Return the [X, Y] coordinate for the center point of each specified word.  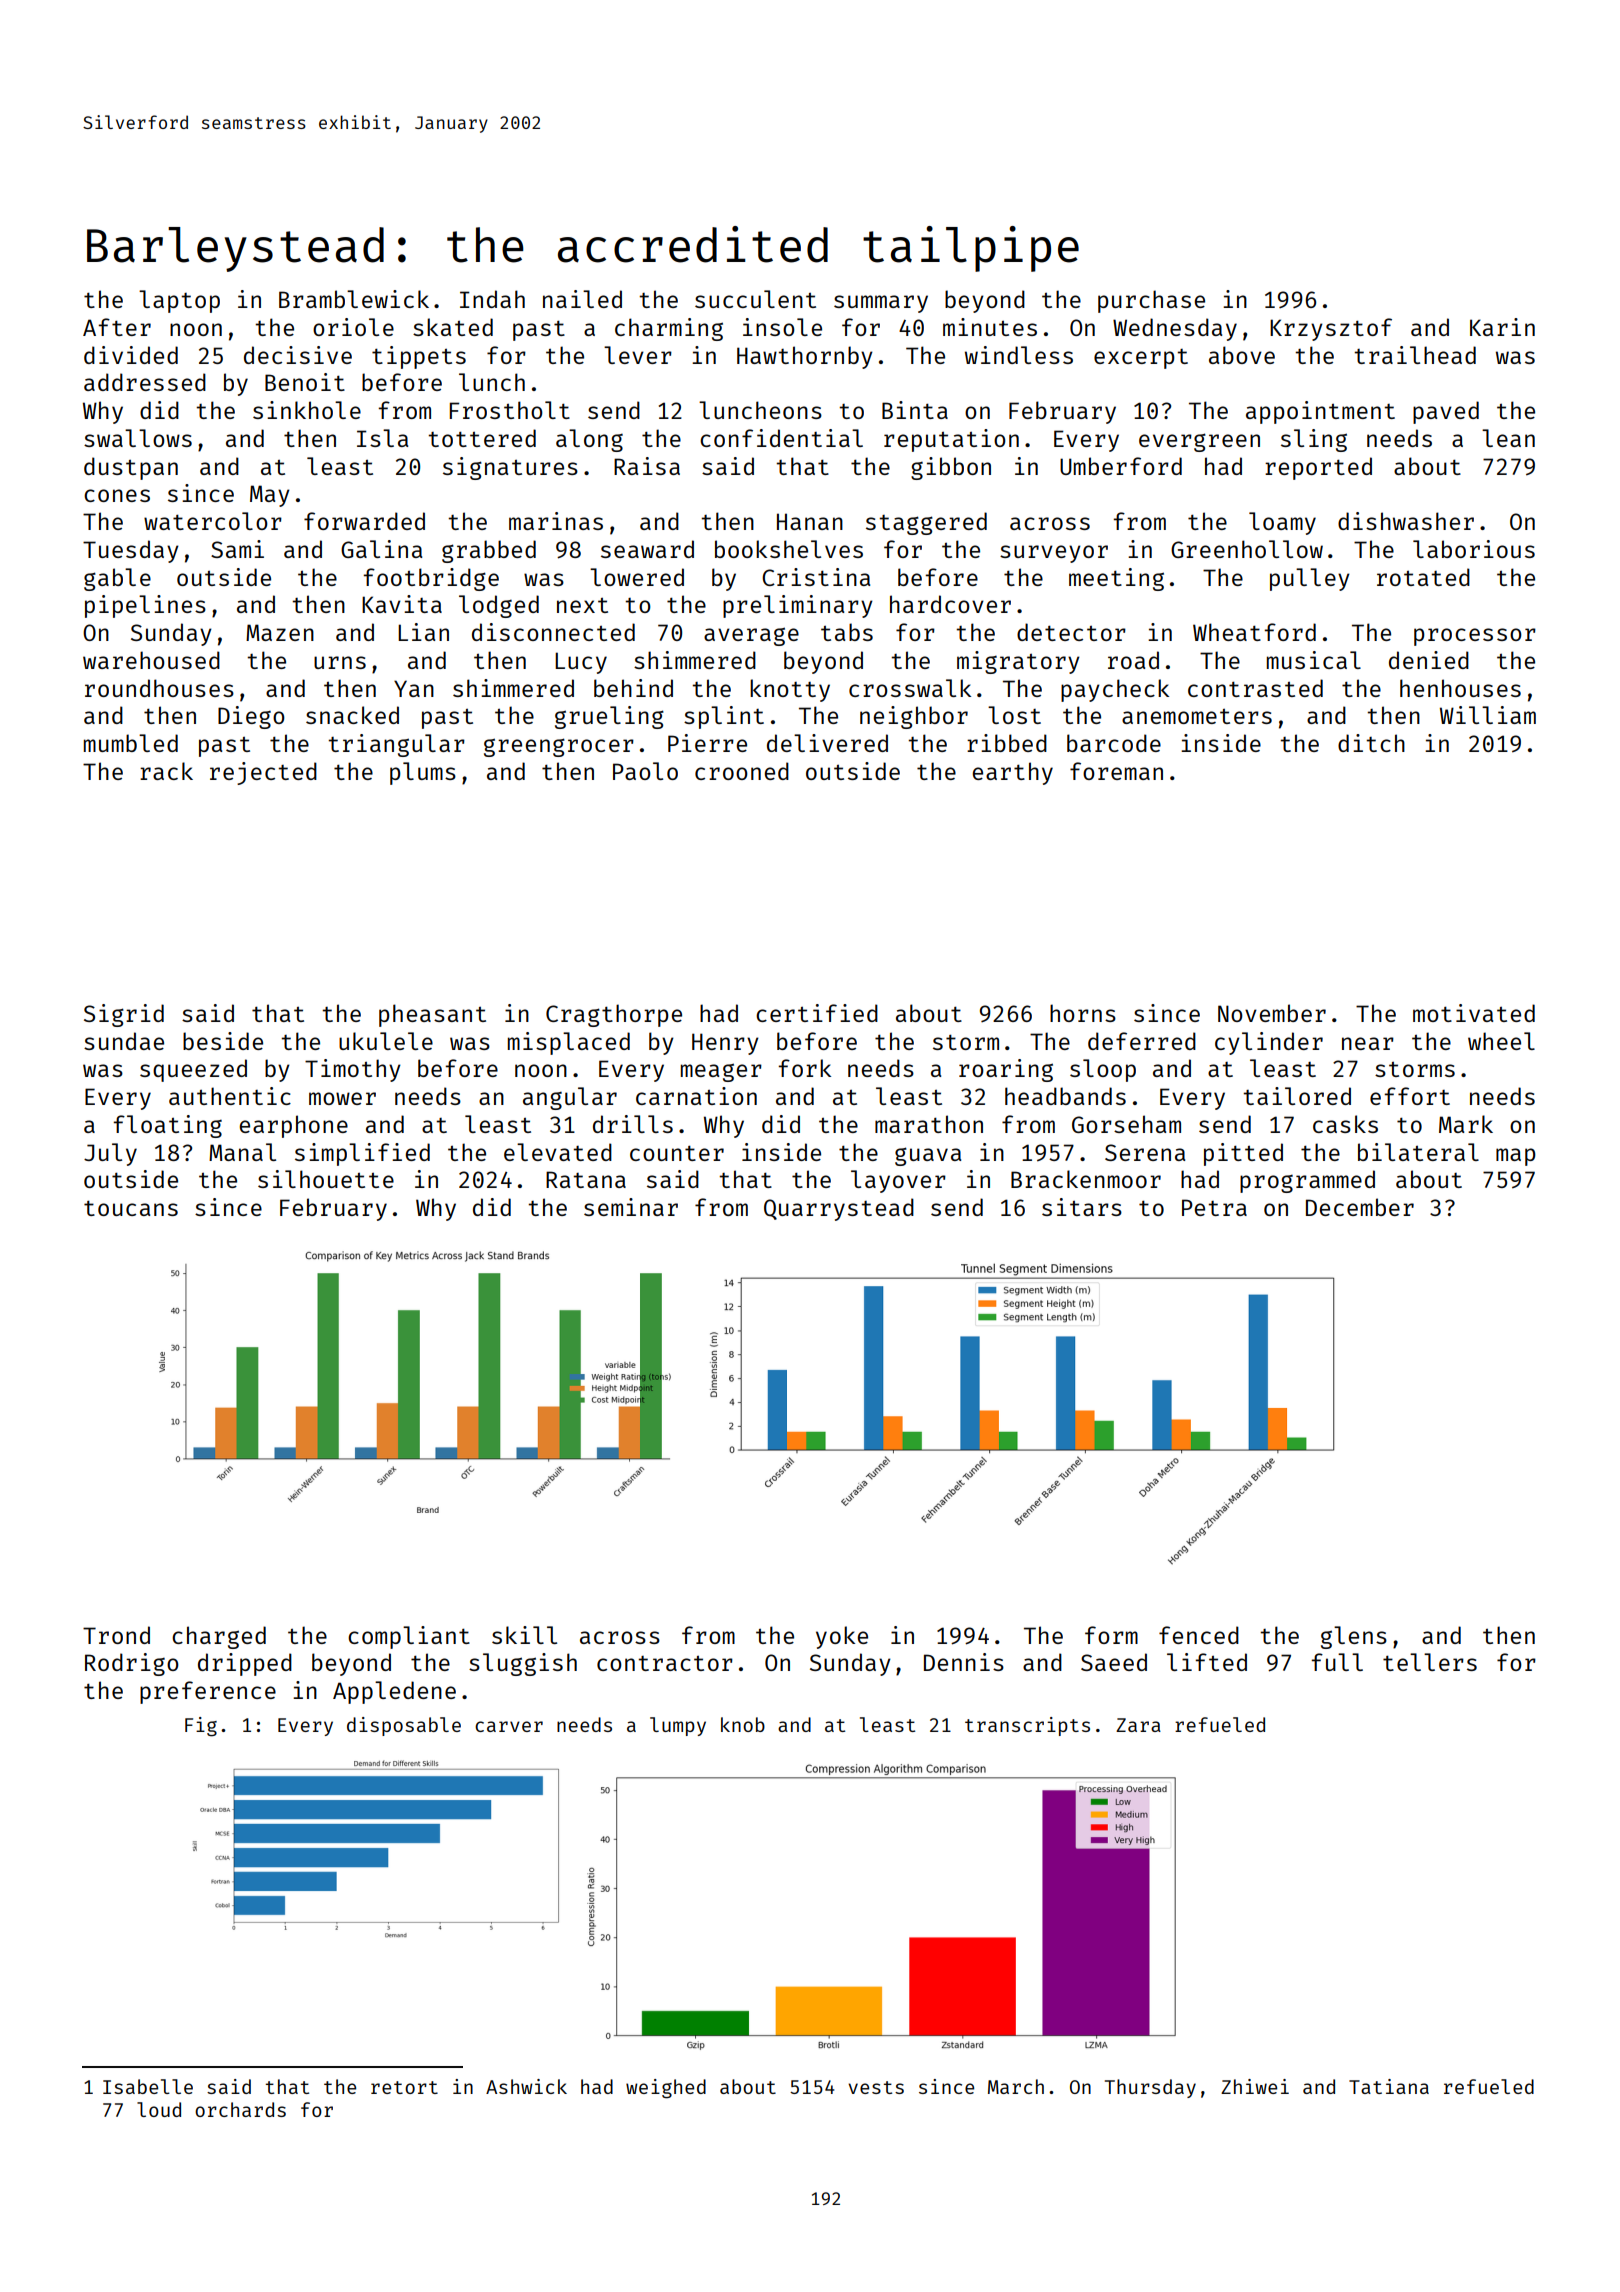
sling [1314, 440]
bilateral [1418, 1152]
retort [404, 2087]
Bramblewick [354, 299]
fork [804, 1068]
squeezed [193, 1070]
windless [1019, 355]
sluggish [523, 1664]
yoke [842, 1637]
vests [876, 2087]
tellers [1430, 1662]
